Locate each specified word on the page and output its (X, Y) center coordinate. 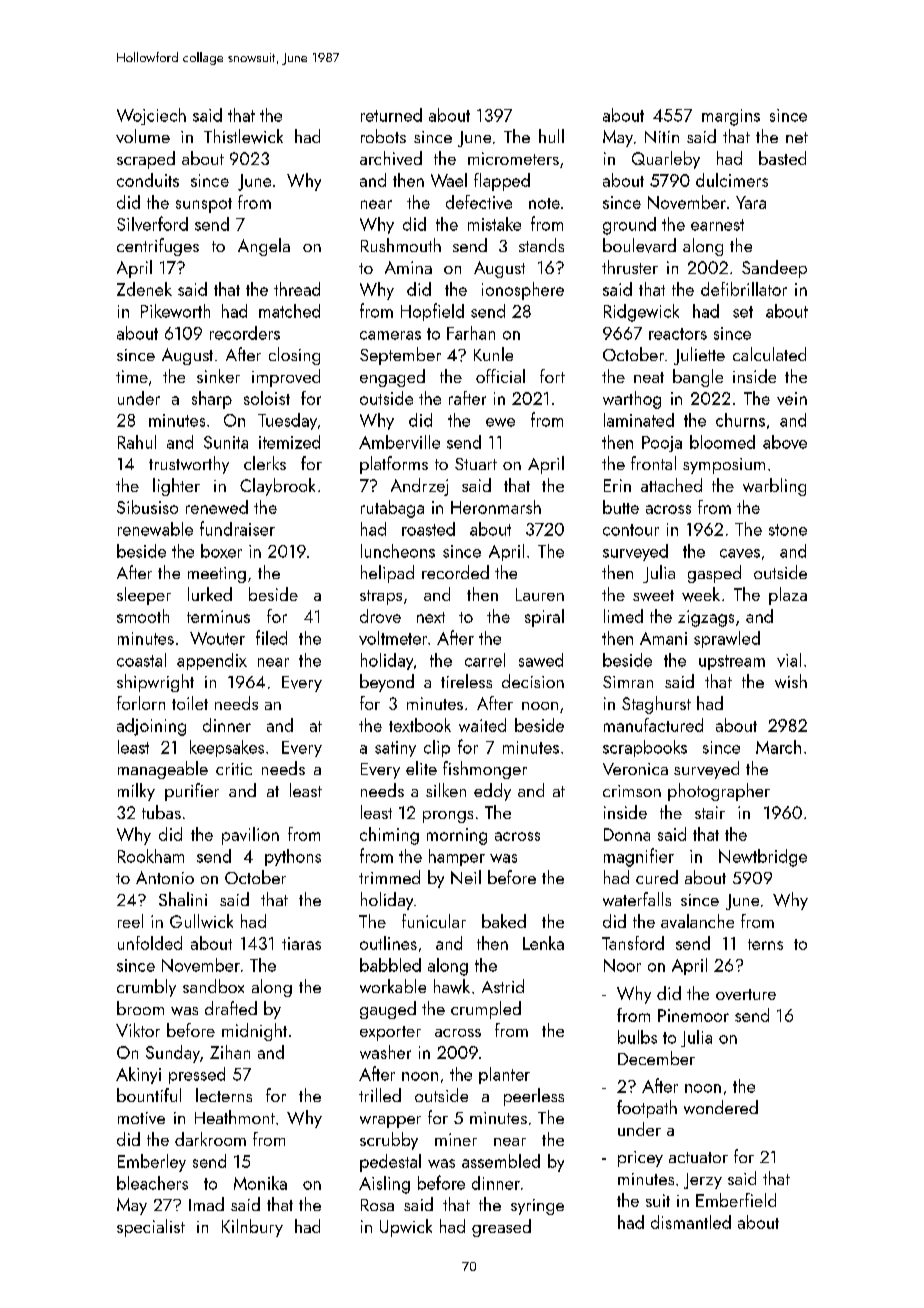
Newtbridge (763, 858)
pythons (293, 857)
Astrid (503, 986)
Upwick (406, 1228)
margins (731, 117)
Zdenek (144, 289)
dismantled (691, 1222)
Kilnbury (252, 1228)
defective (479, 202)
